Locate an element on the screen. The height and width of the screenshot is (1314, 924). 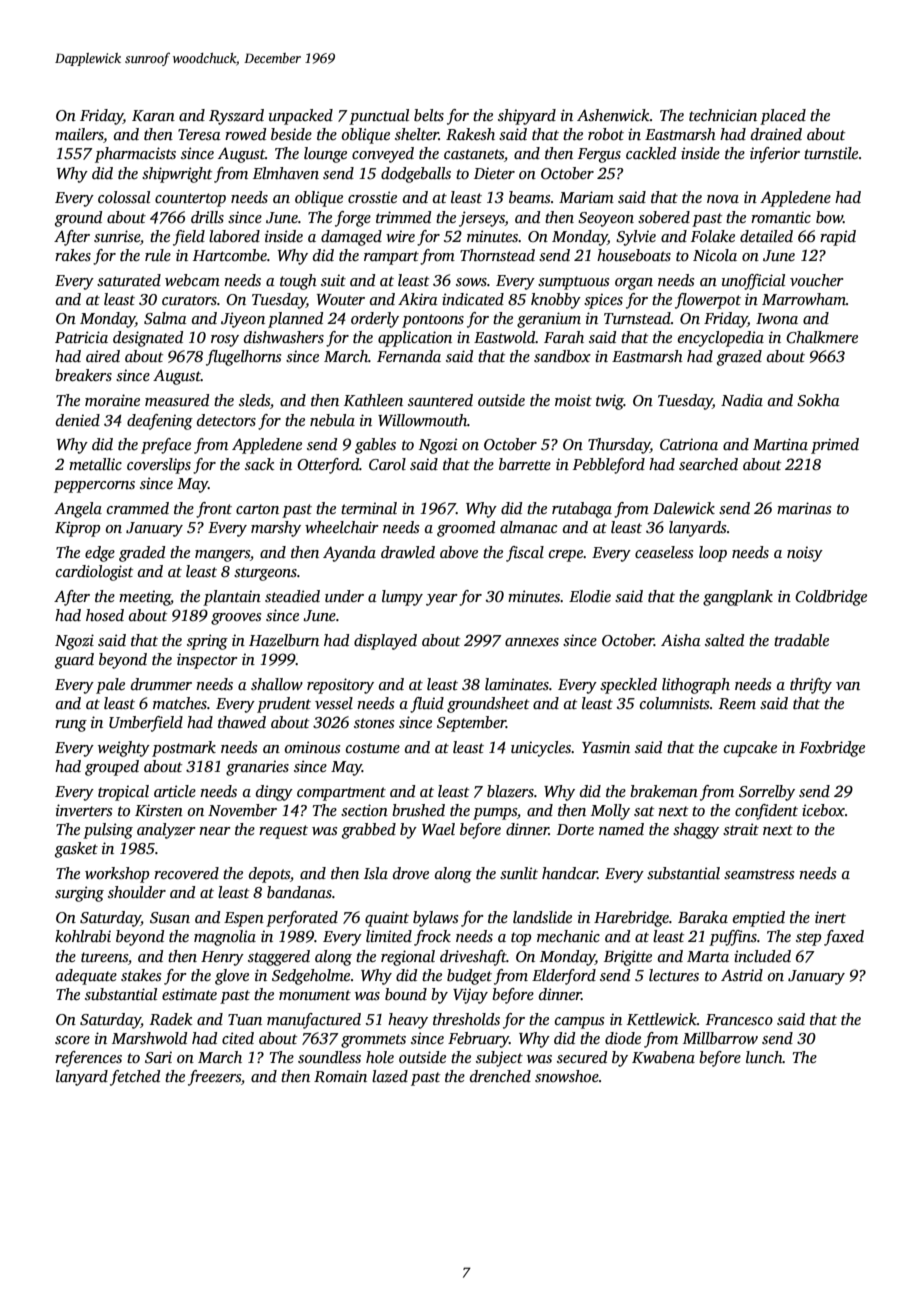
loop is located at coordinates (713, 554).
